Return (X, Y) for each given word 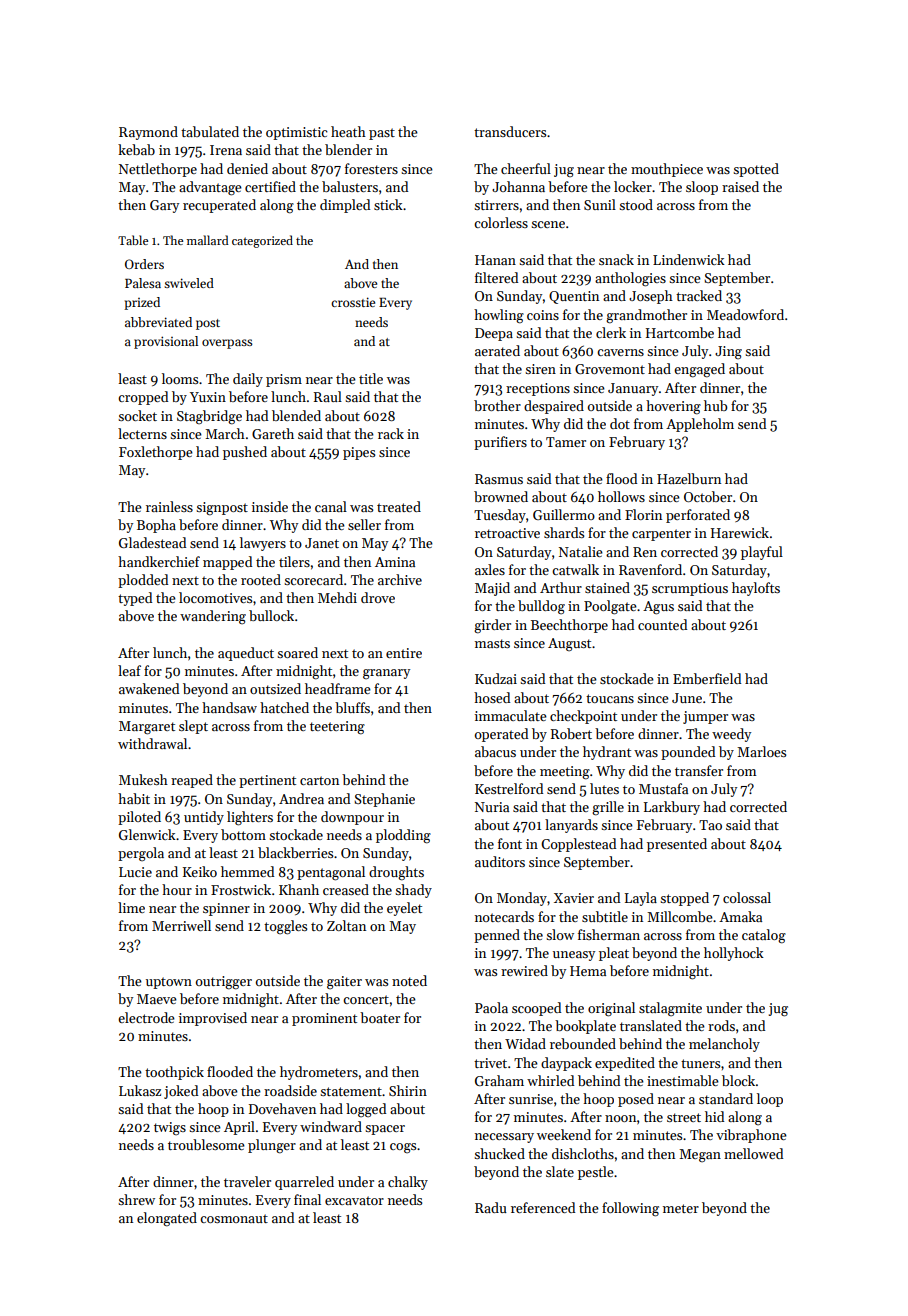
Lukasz (140, 1090)
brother (497, 405)
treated (399, 506)
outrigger (224, 983)
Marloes (761, 751)
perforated (698, 516)
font (510, 843)
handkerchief (159, 561)
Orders (144, 264)
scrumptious (690, 589)
